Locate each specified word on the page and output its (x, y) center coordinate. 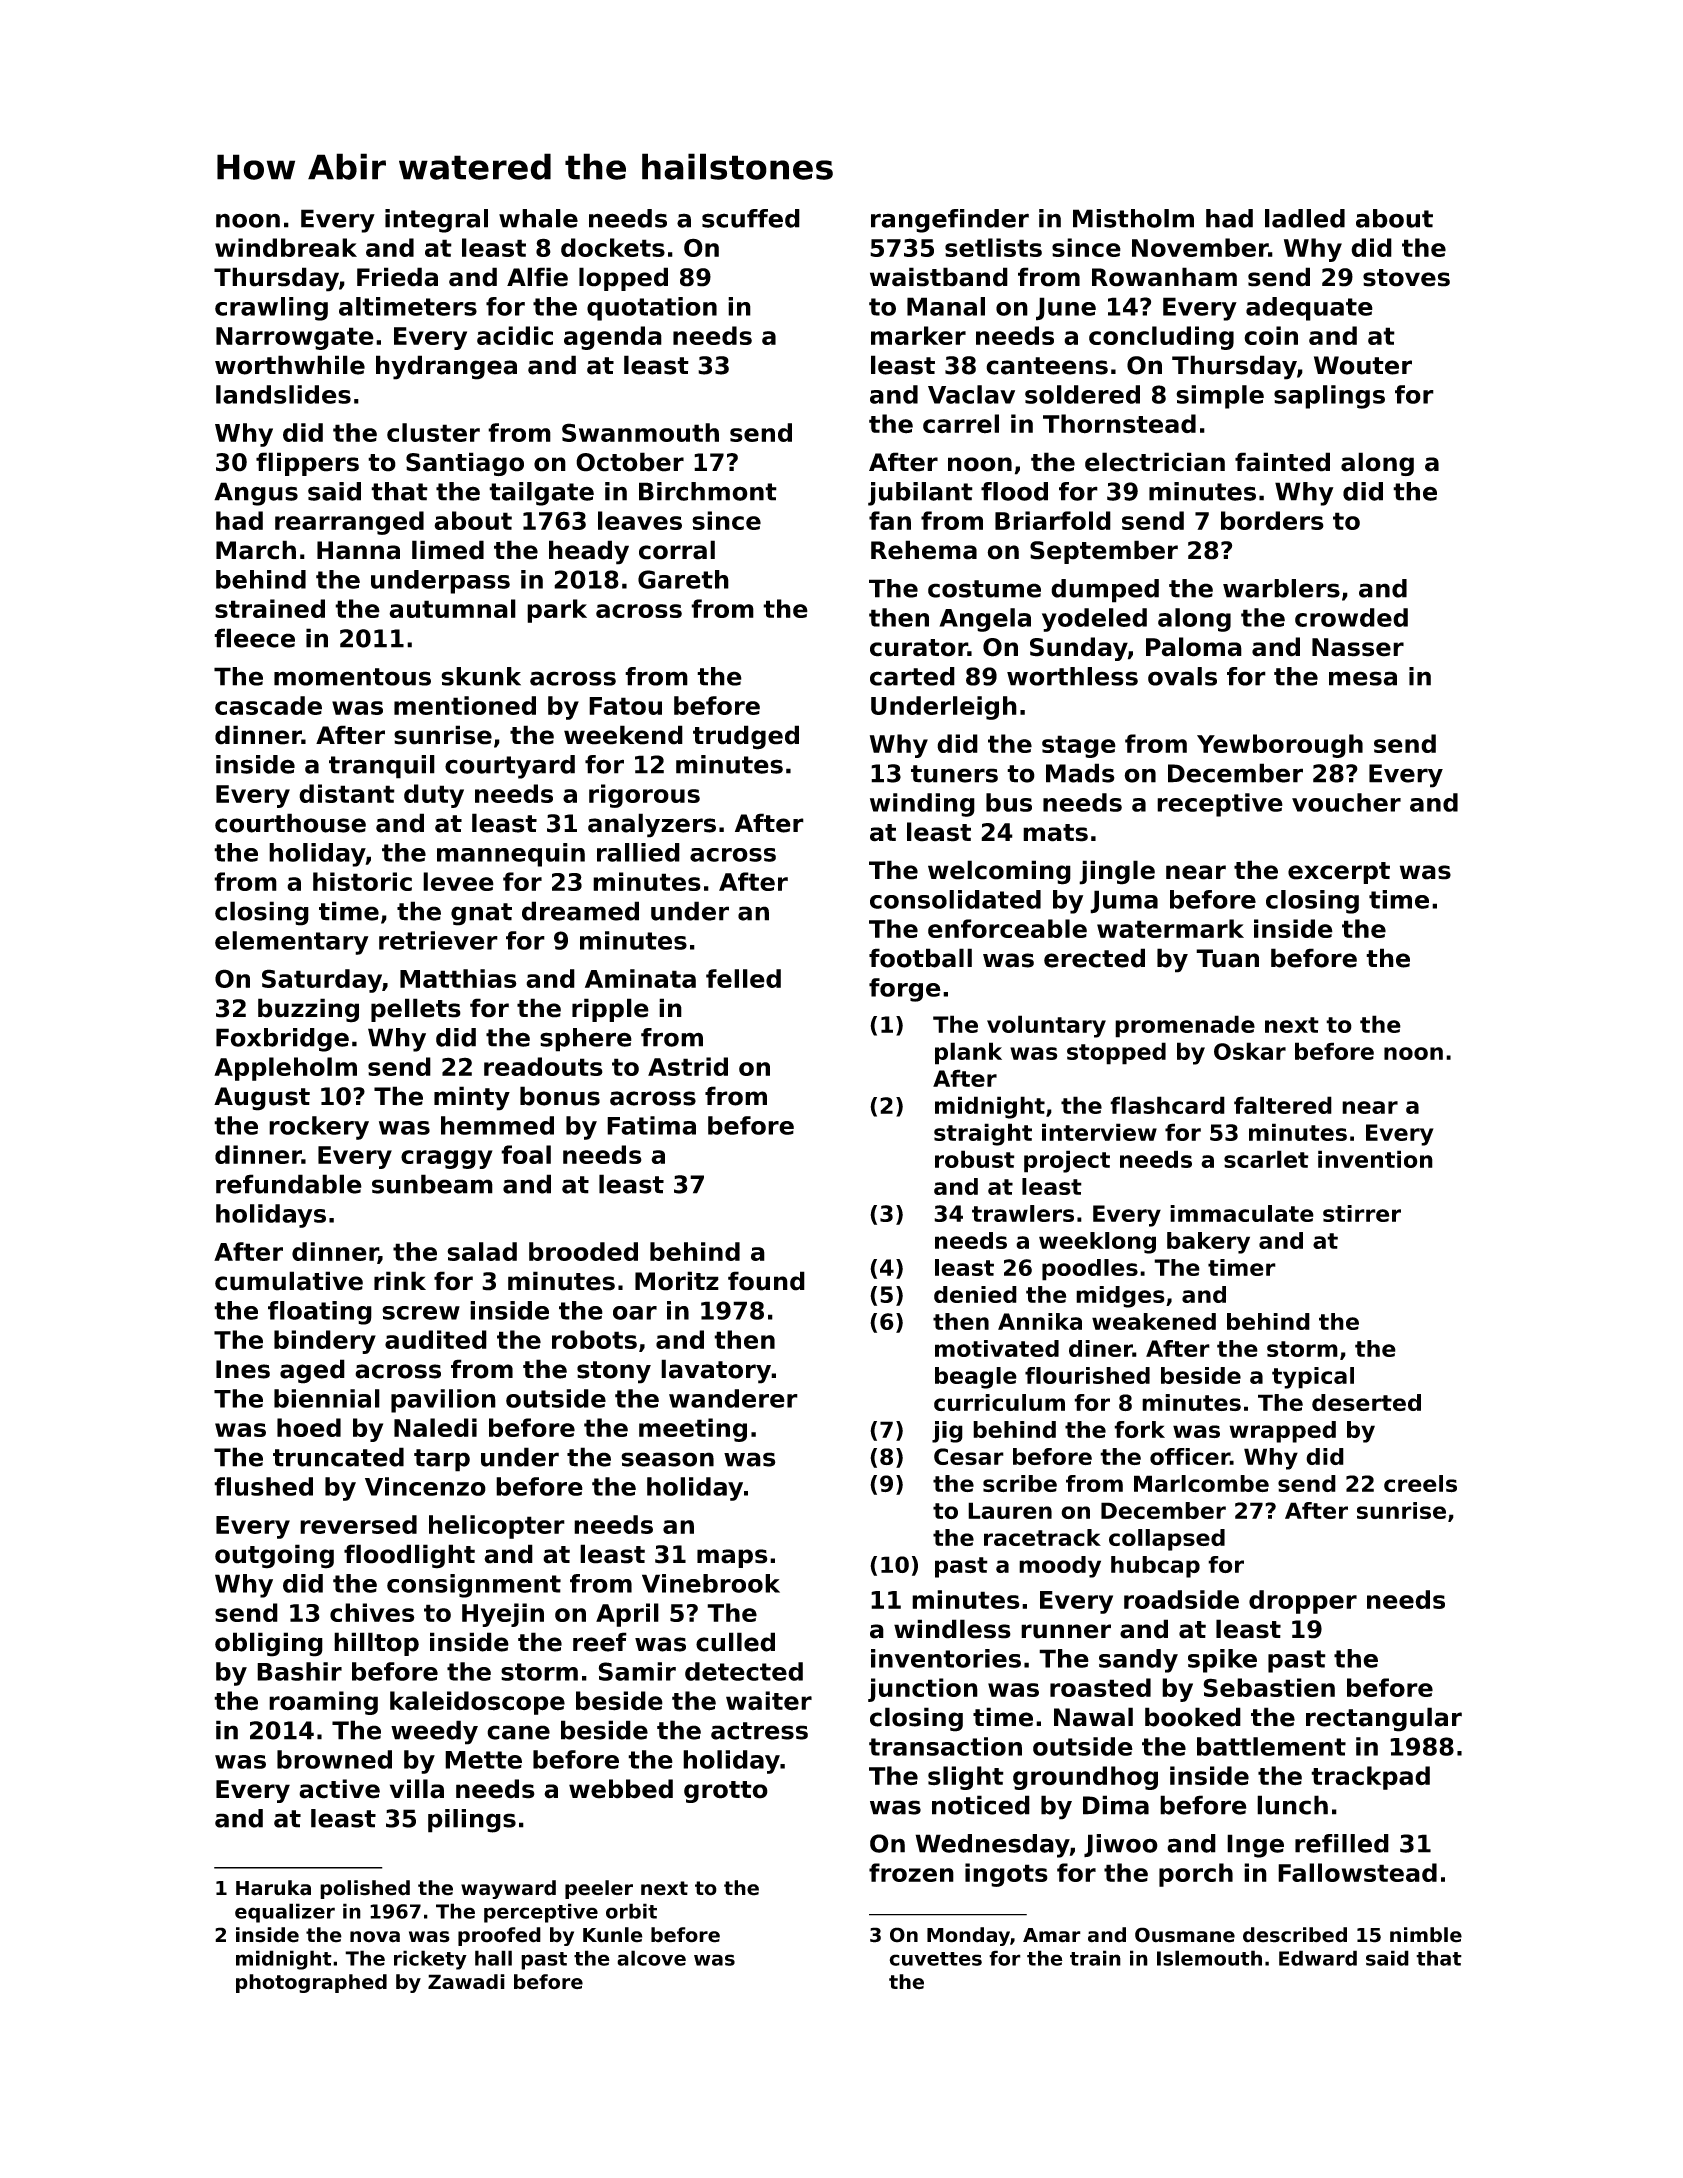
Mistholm (1133, 218)
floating (320, 1313)
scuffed (751, 218)
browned (334, 1759)
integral (436, 221)
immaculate (1242, 1213)
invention (1375, 1159)
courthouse (290, 823)
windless (952, 1629)
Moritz (677, 1281)
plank (968, 1053)
